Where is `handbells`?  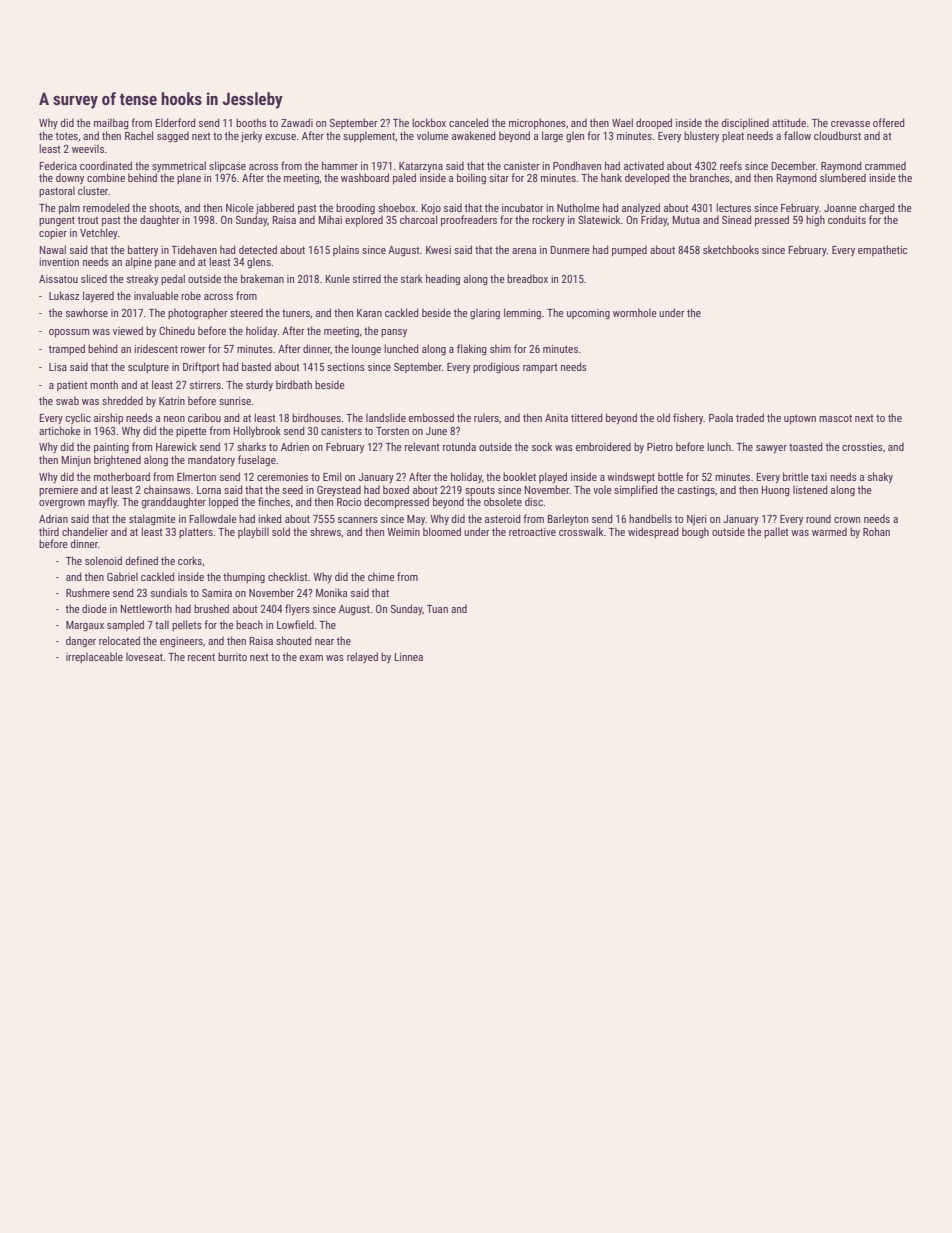 handbells is located at coordinates (650, 518).
